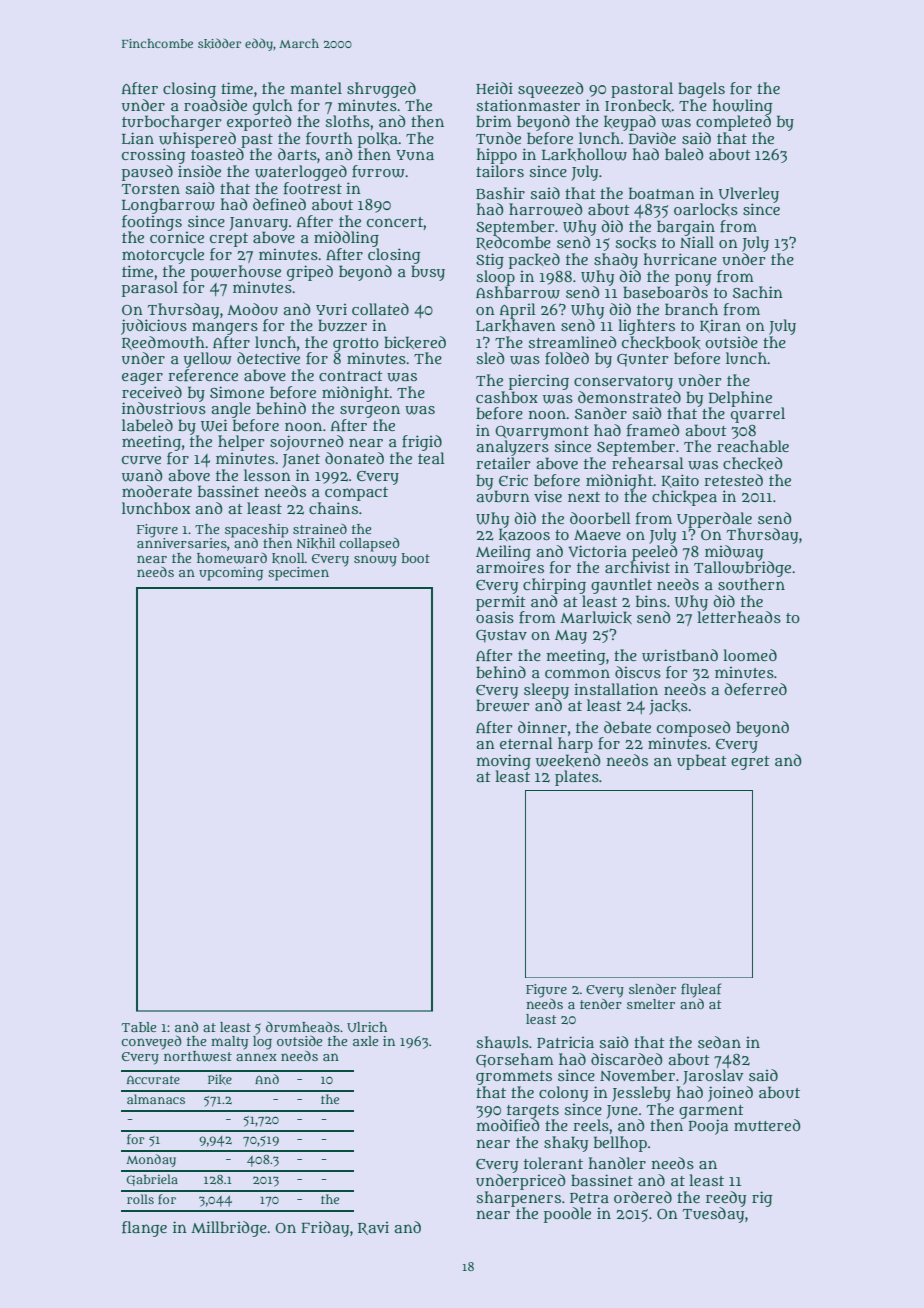 Image resolution: width=924 pixels, height=1308 pixels. Describe the element at coordinates (641, 1094) in the document. I see `Jessleby` at that location.
